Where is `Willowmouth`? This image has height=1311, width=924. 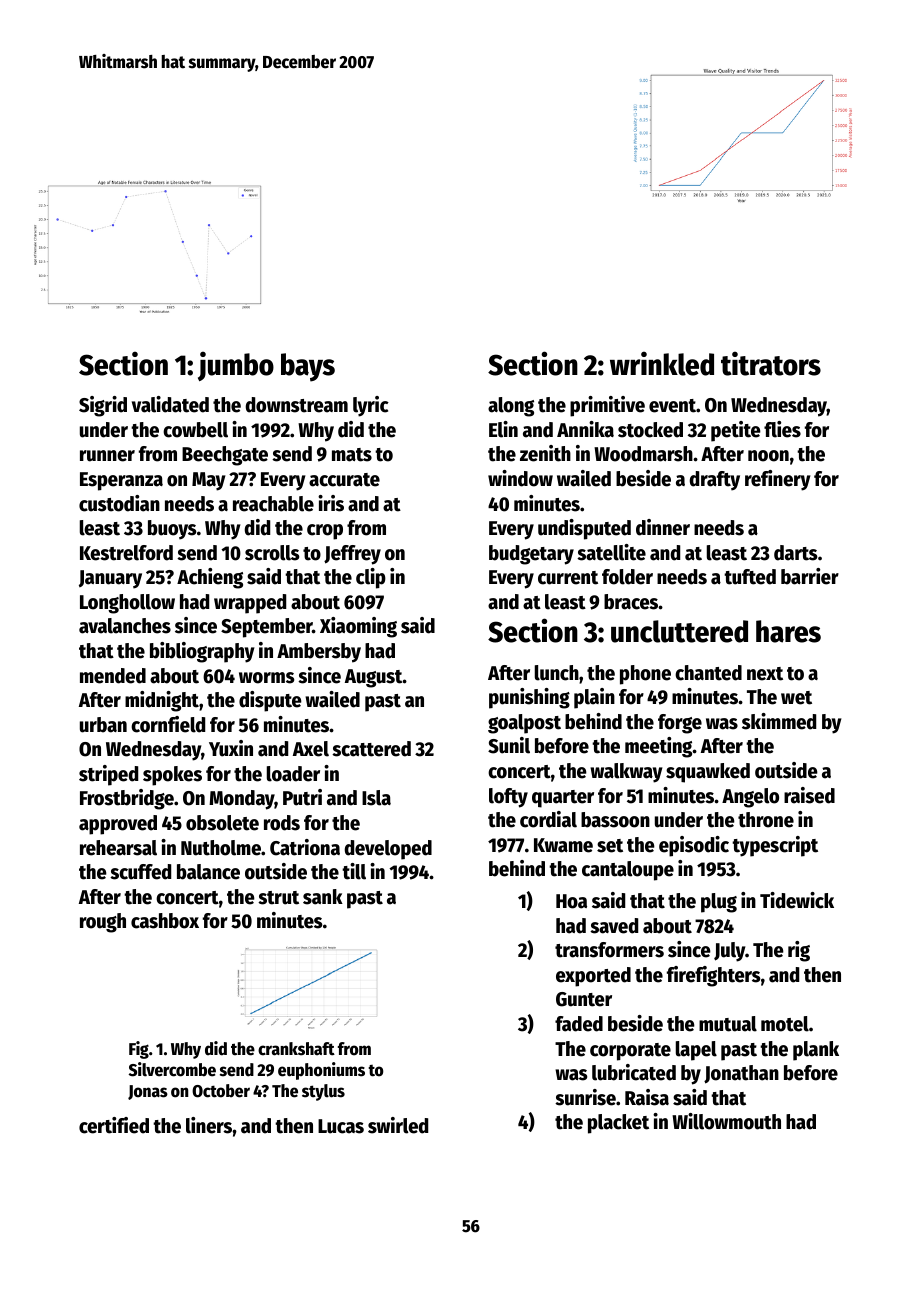
Willowmouth is located at coordinates (726, 1121).
